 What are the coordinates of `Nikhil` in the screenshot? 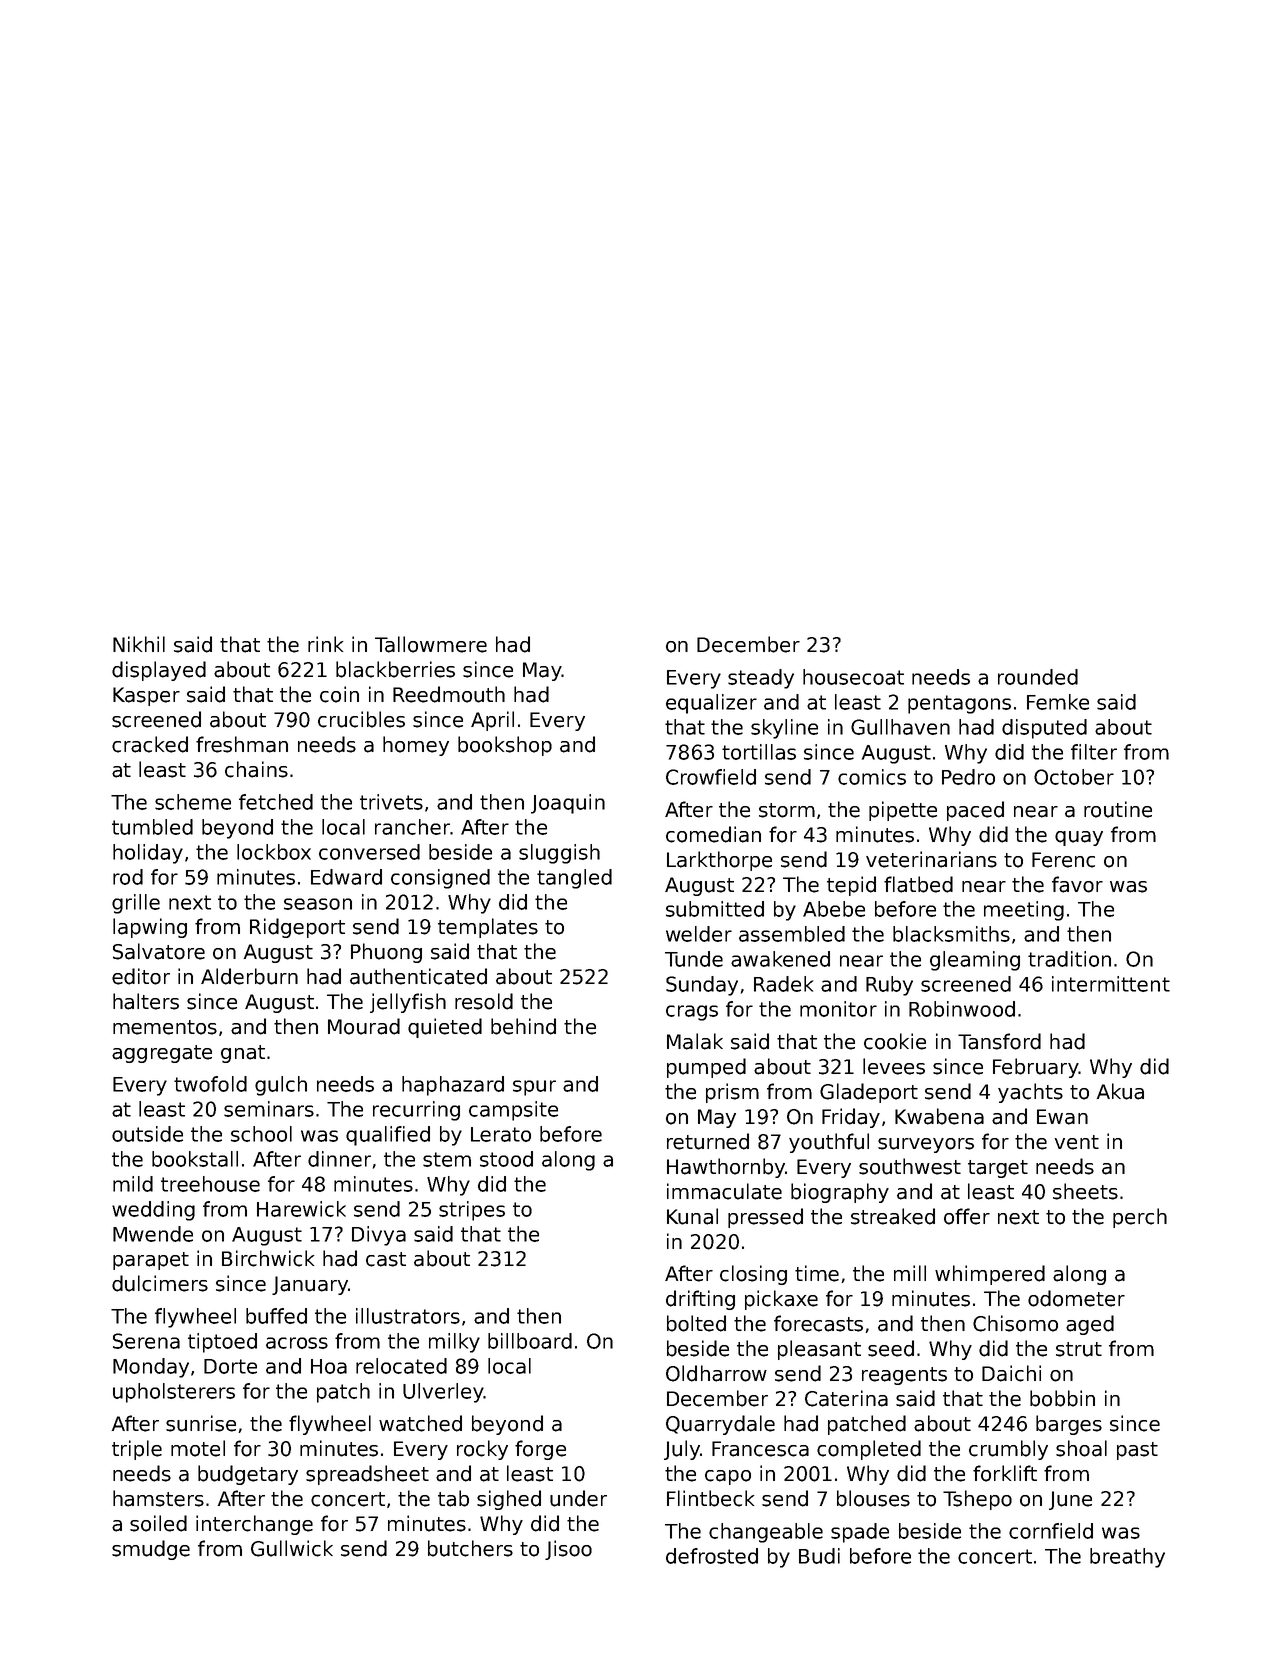 It's located at (139, 644).
